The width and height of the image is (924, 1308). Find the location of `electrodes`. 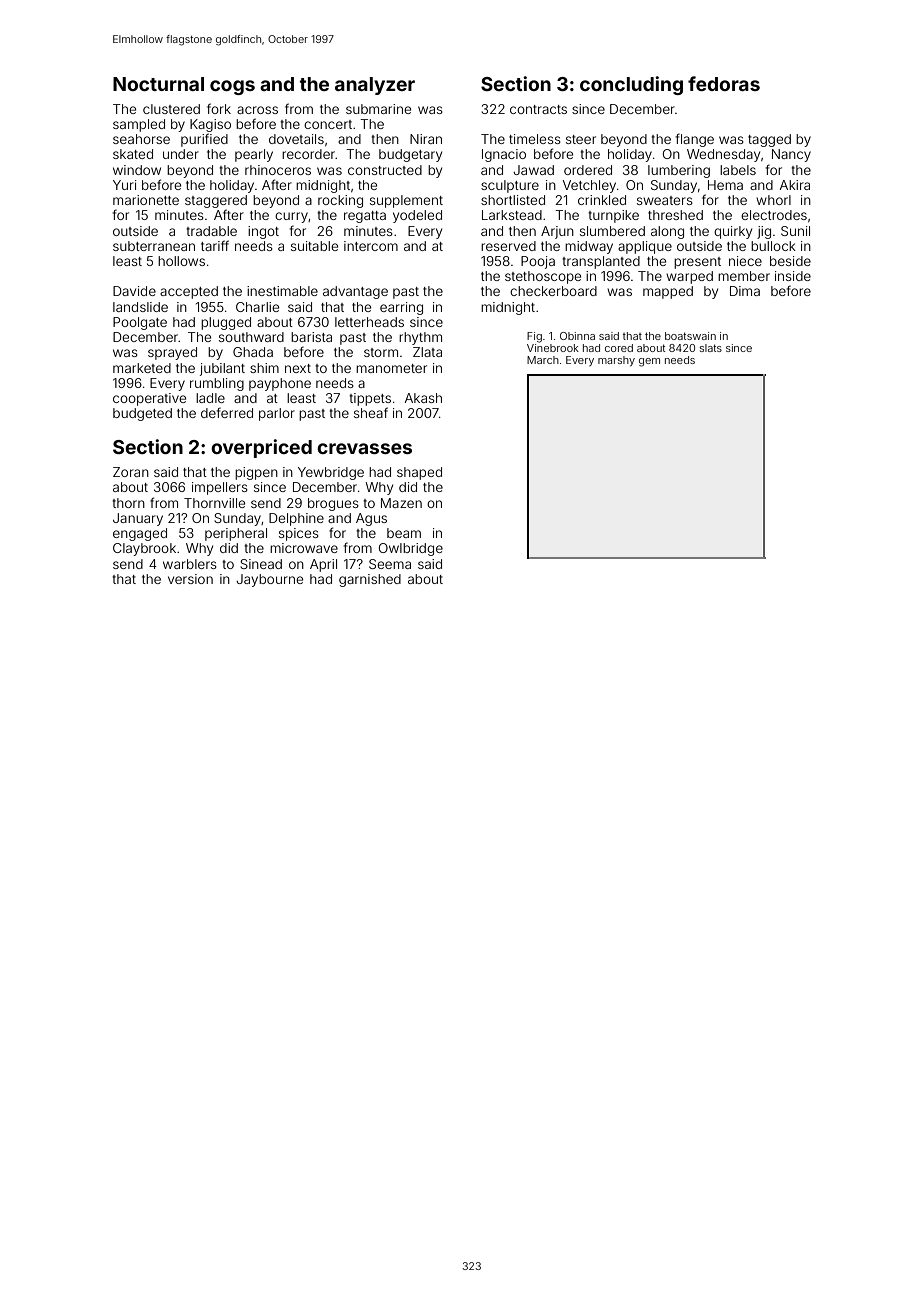

electrodes is located at coordinates (774, 215).
